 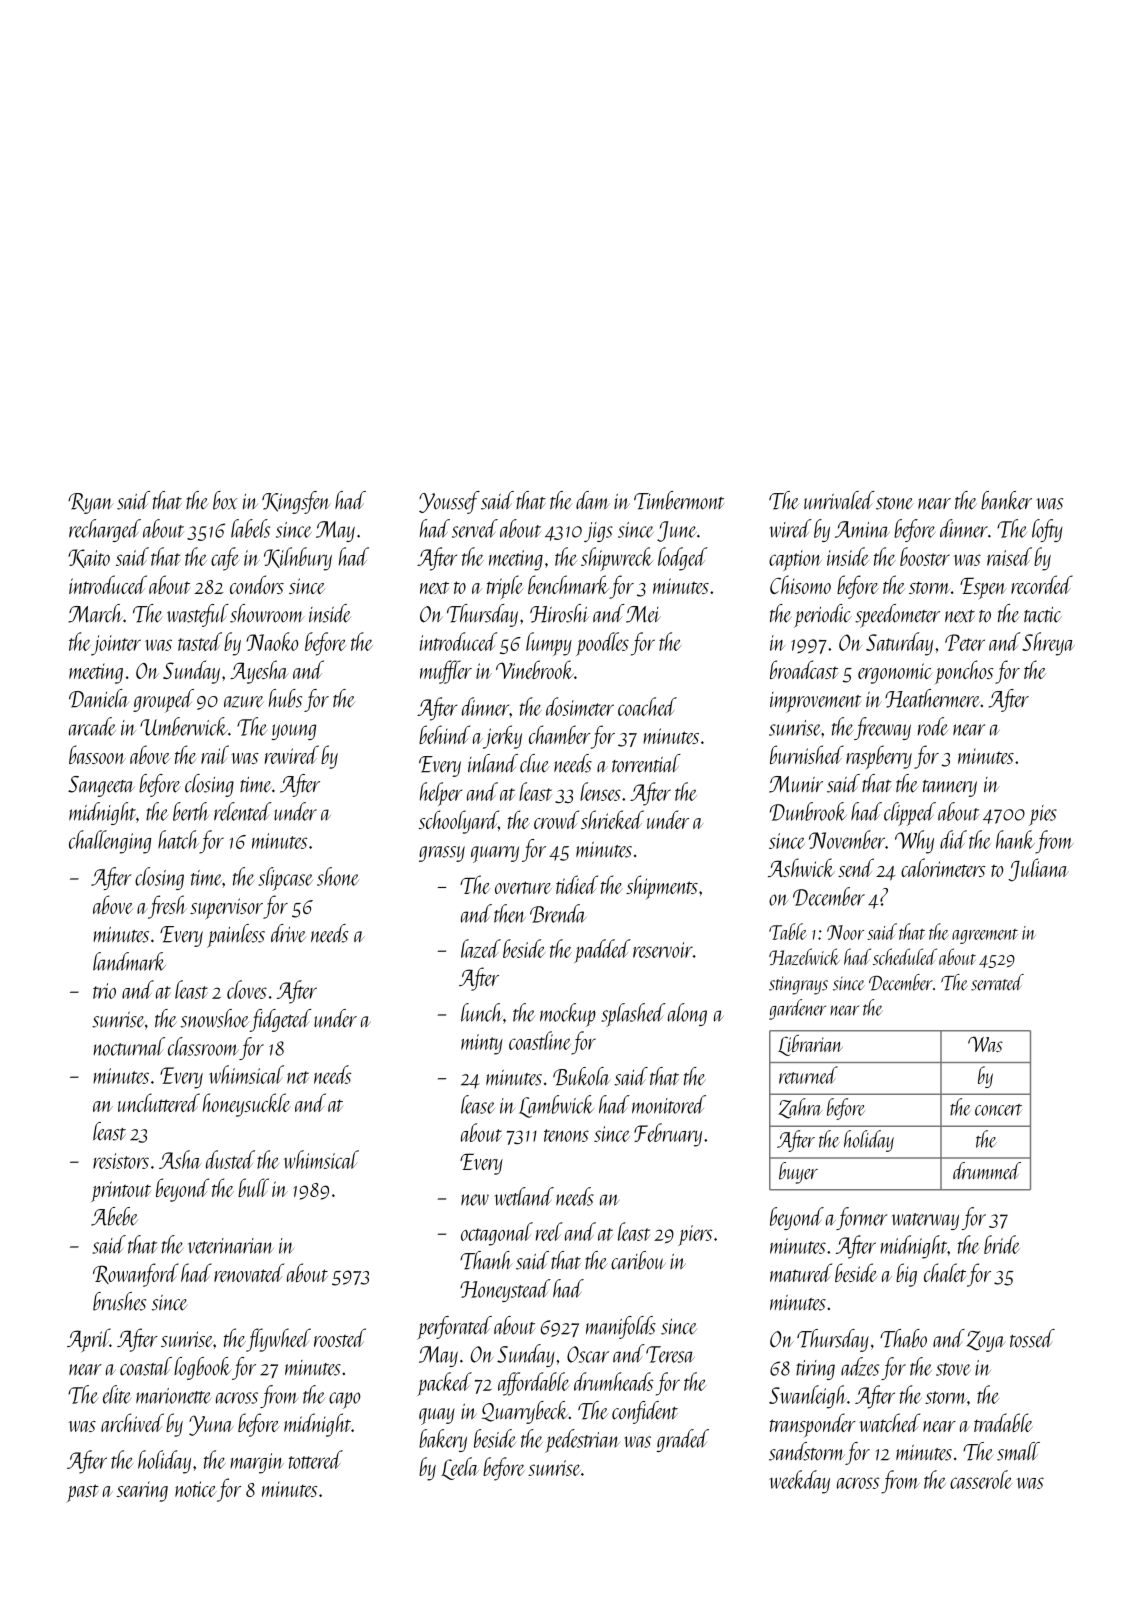 I want to click on casserole, so click(x=981, y=1479).
